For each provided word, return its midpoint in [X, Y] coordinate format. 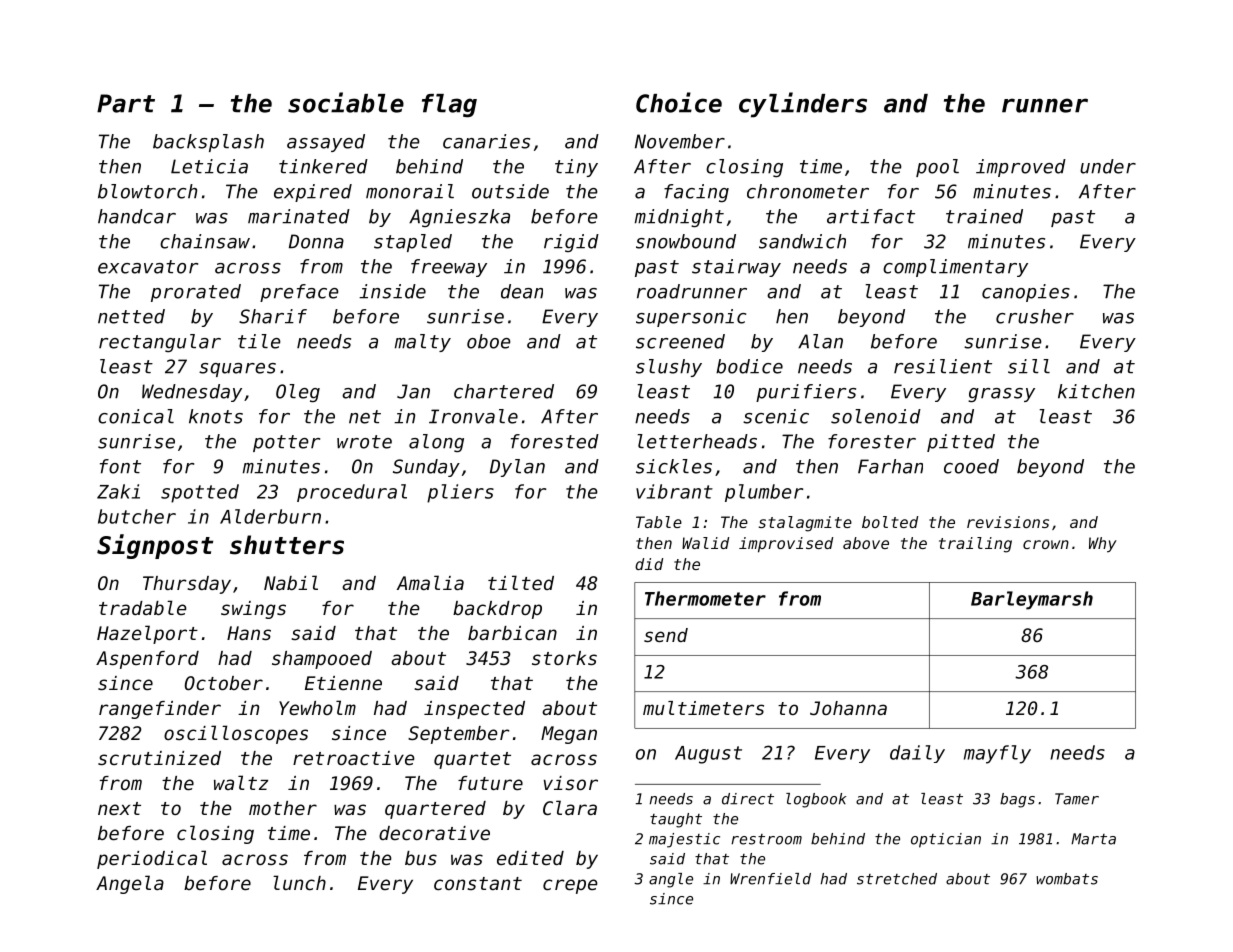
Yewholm [317, 707]
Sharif [273, 316]
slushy [669, 368]
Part [126, 103]
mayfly [997, 754]
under [1108, 166]
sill [1029, 366]
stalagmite [805, 524]
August [708, 755]
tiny [576, 168]
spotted [200, 493]
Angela [130, 884]
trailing [975, 545]
